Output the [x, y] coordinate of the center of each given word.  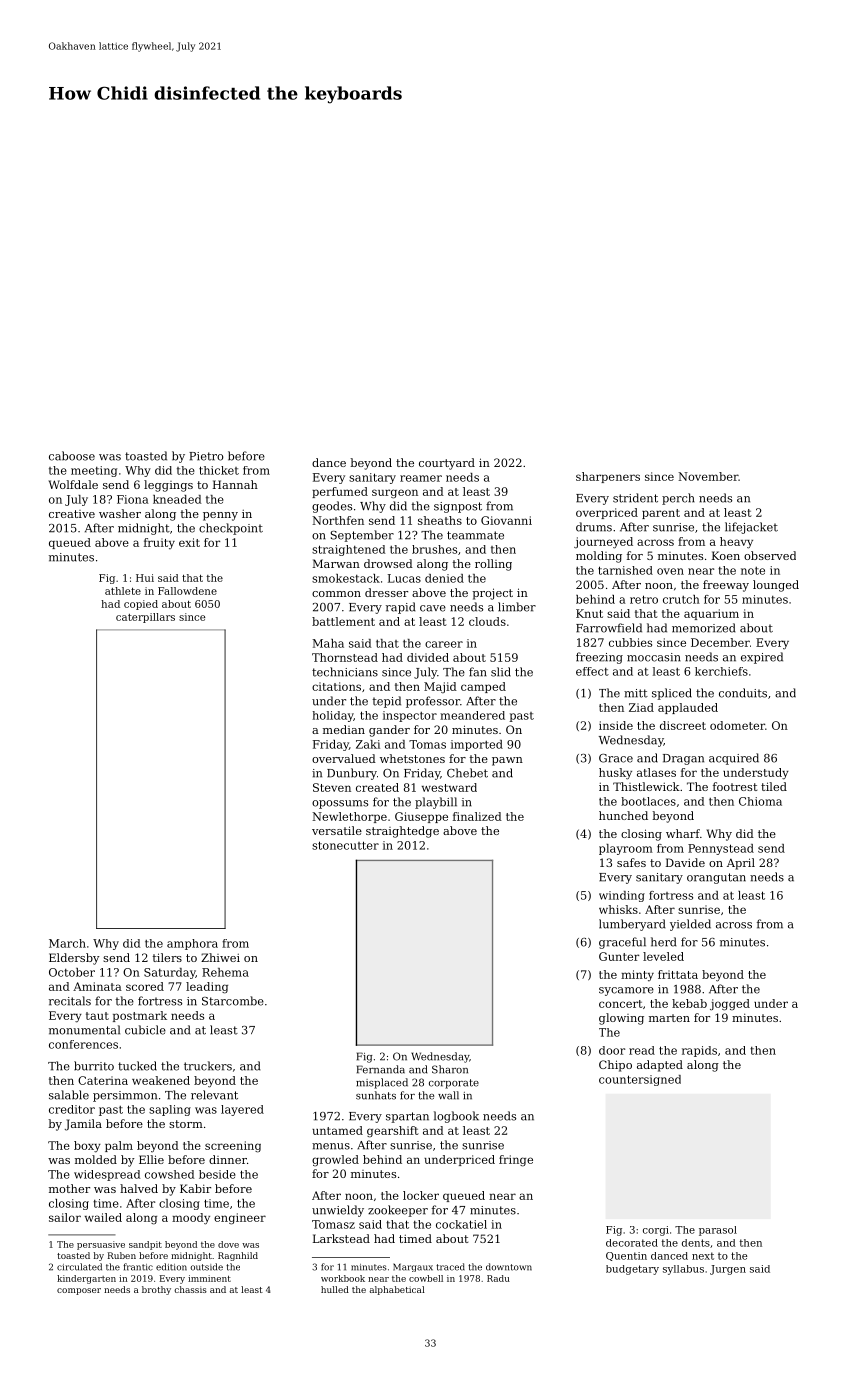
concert [621, 1004]
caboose [72, 456]
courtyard [447, 464]
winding [622, 896]
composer [79, 1291]
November [708, 476]
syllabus [683, 1270]
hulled [335, 1289]
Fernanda [381, 1069]
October [72, 972]
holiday [332, 716]
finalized [477, 816]
